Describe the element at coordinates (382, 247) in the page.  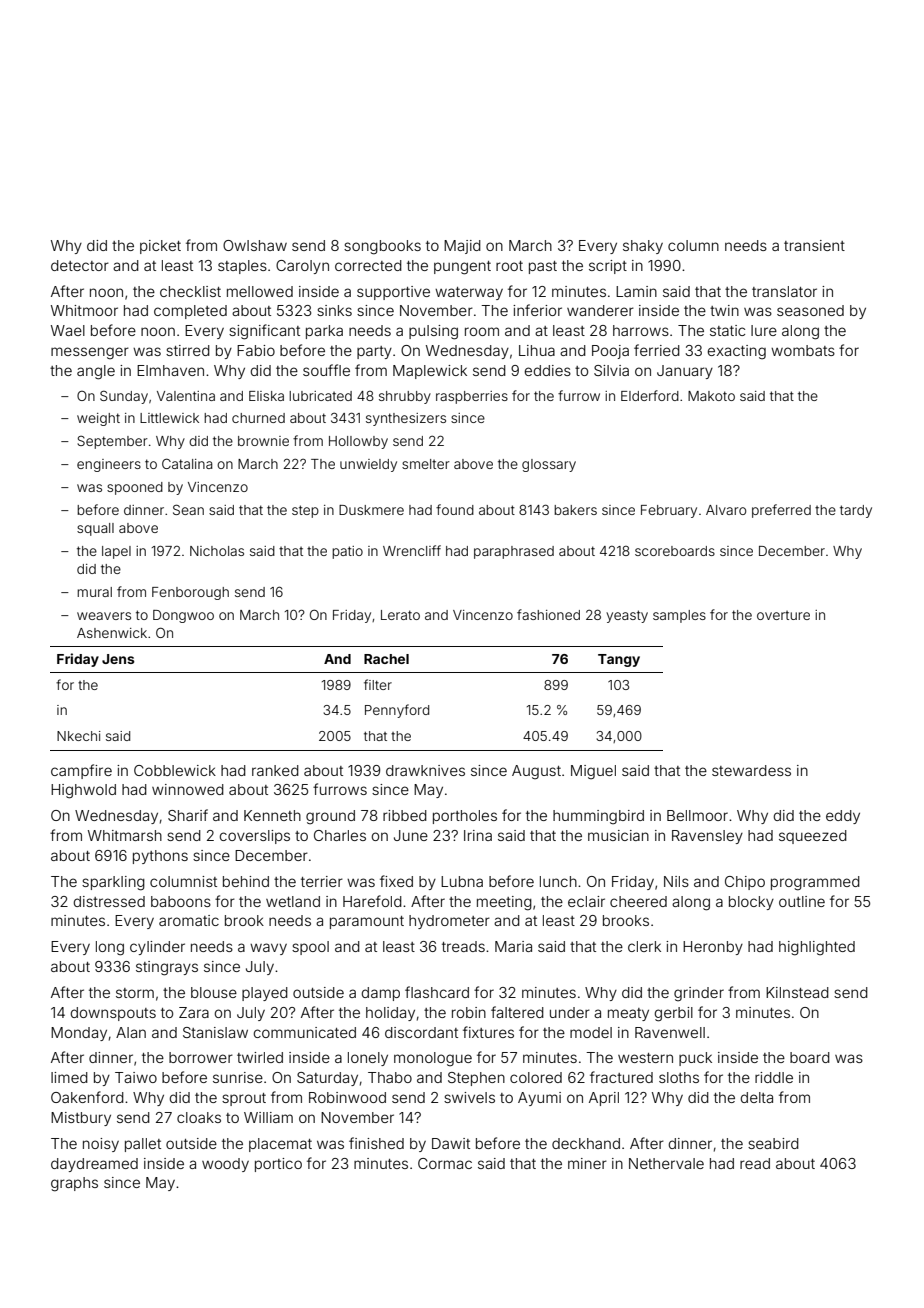
I see `songbooks` at that location.
